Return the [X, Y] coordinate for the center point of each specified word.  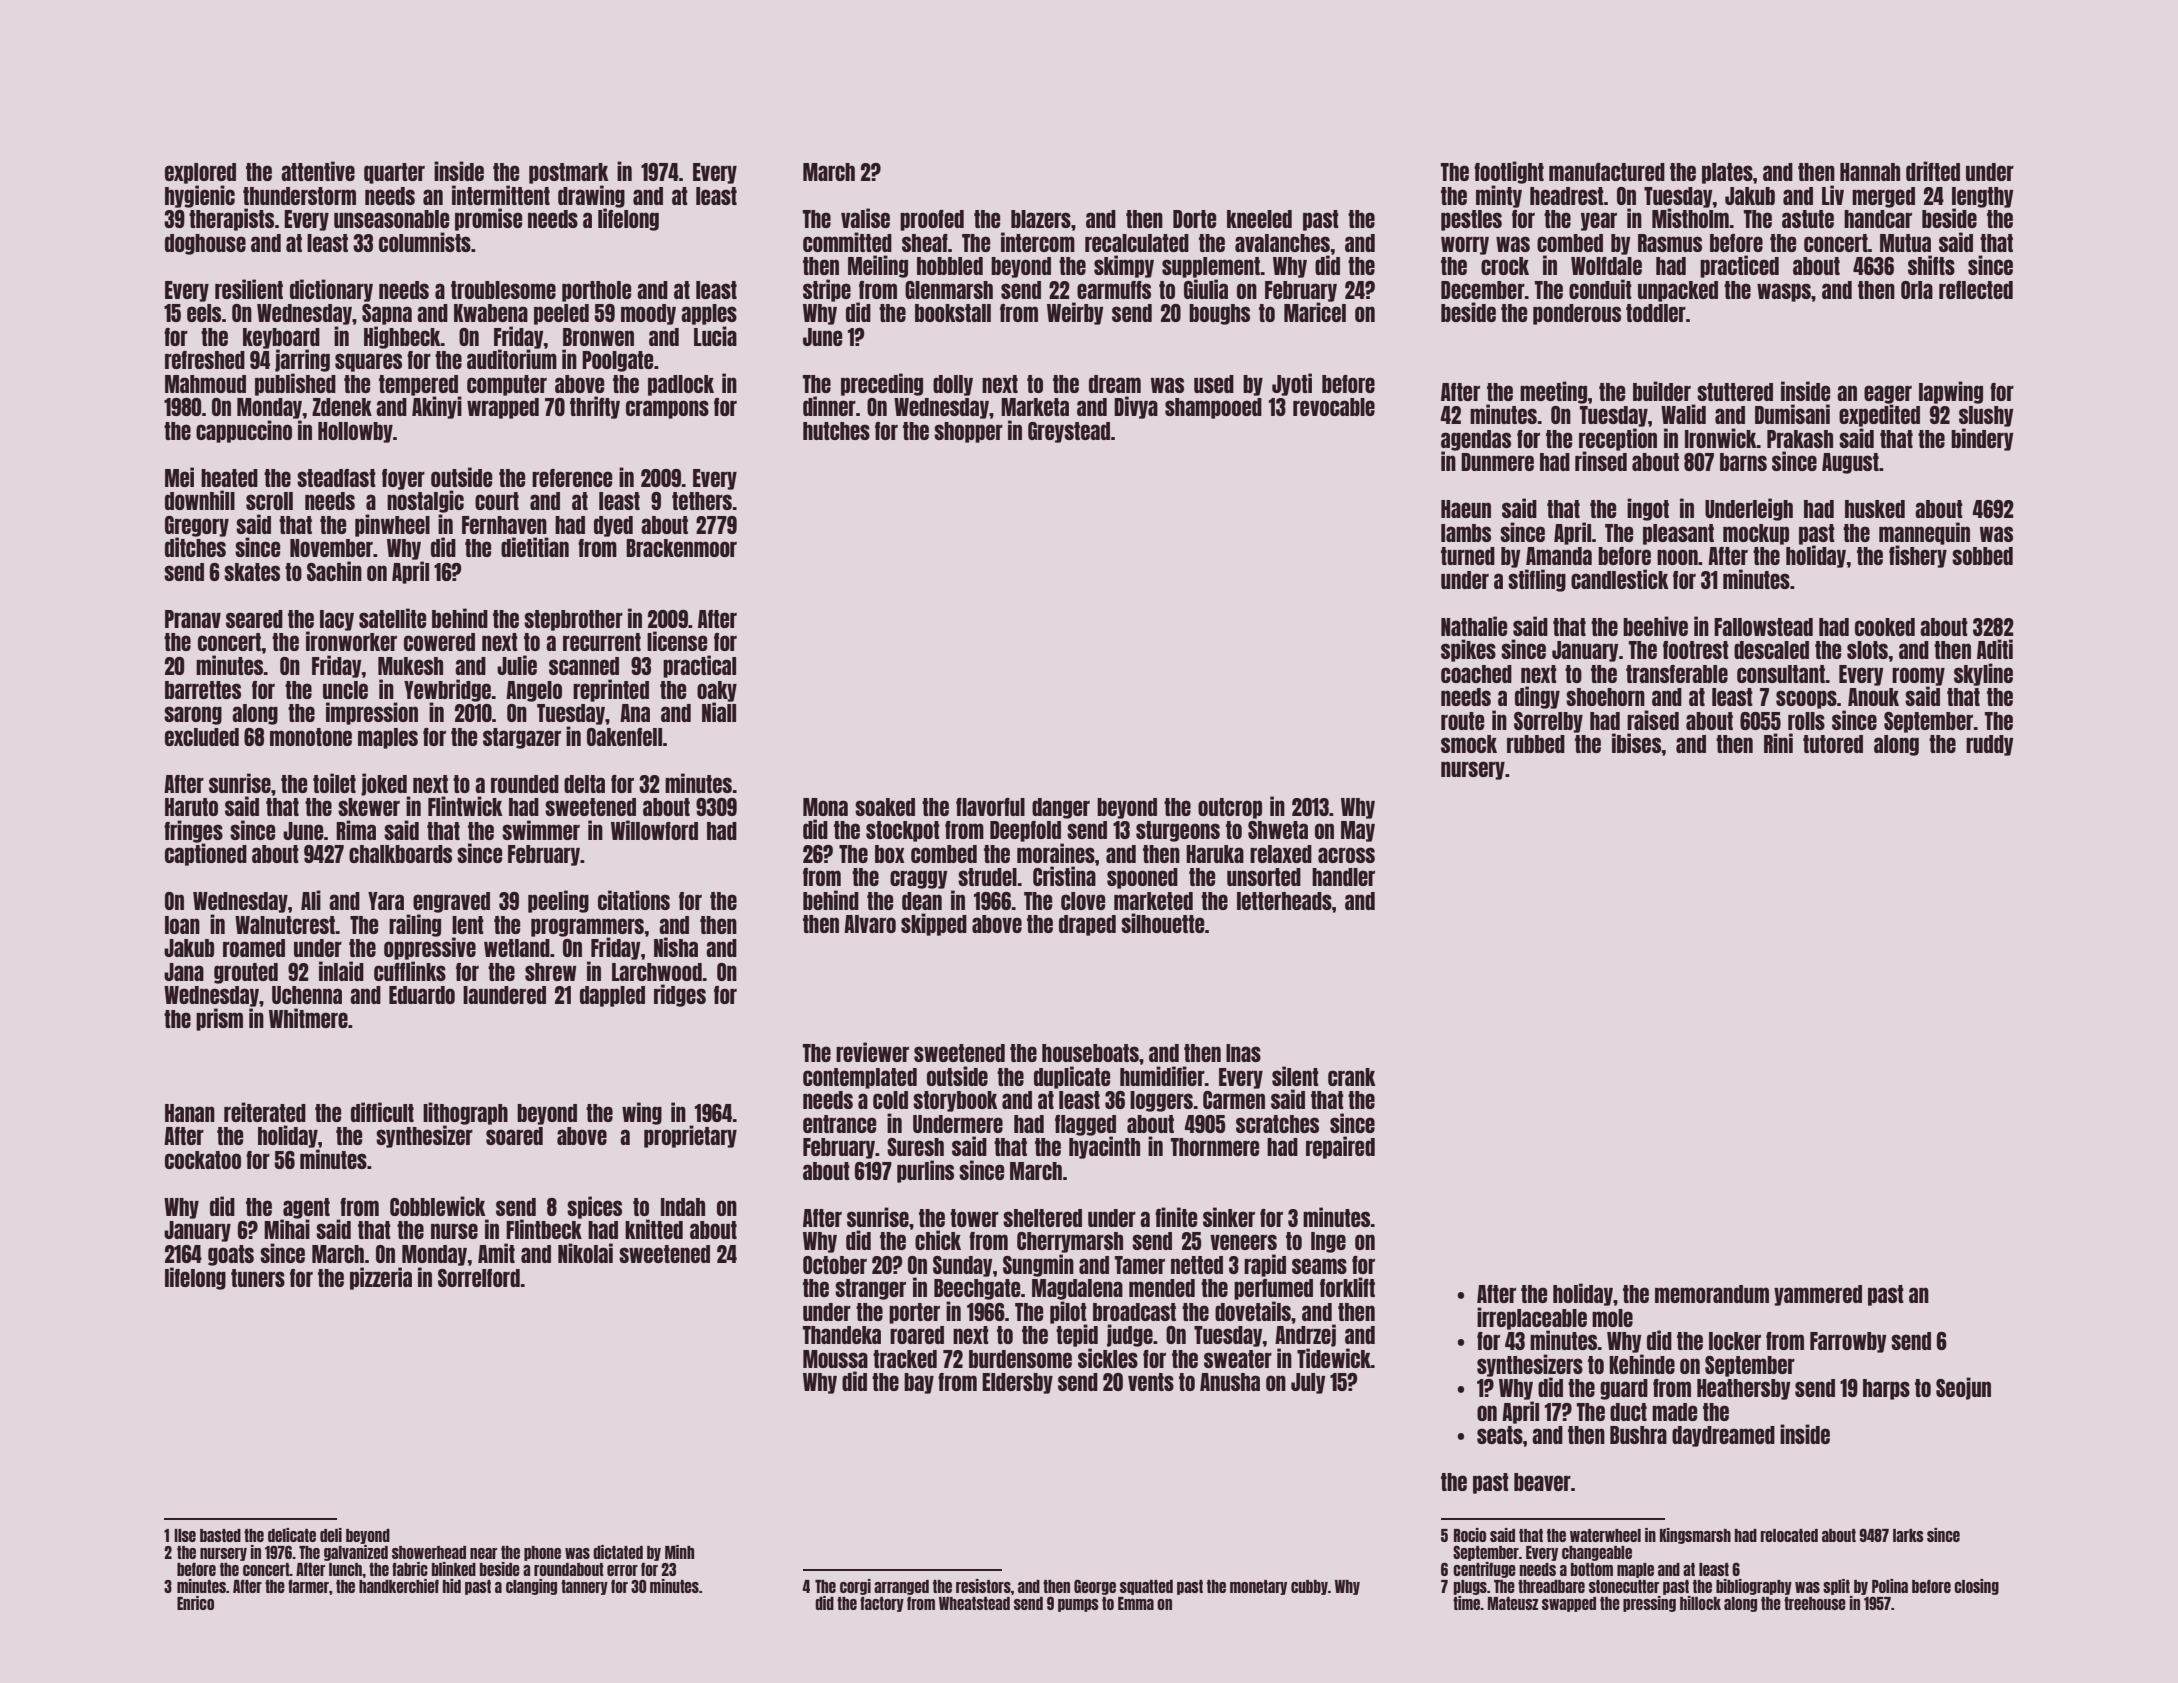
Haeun [1466, 509]
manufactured [1607, 172]
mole [1612, 1318]
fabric [410, 1569]
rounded [525, 784]
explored [200, 173]
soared [514, 1136]
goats [231, 1255]
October [835, 1265]
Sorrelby [1548, 722]
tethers [702, 501]
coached [1476, 674]
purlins [925, 1171]
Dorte [1194, 219]
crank [1352, 1077]
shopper [968, 432]
